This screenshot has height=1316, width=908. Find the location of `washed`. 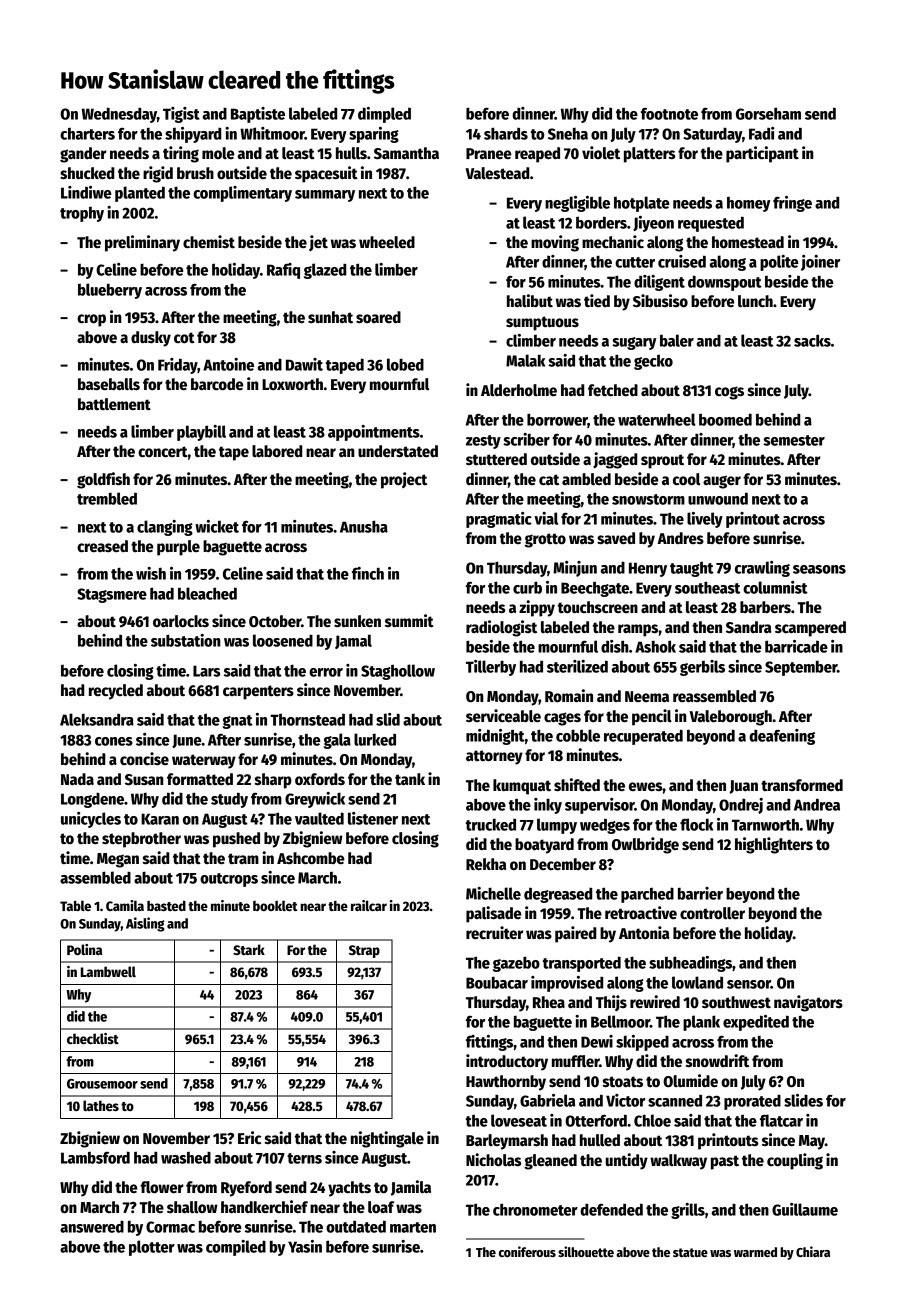

washed is located at coordinates (186, 1157).
